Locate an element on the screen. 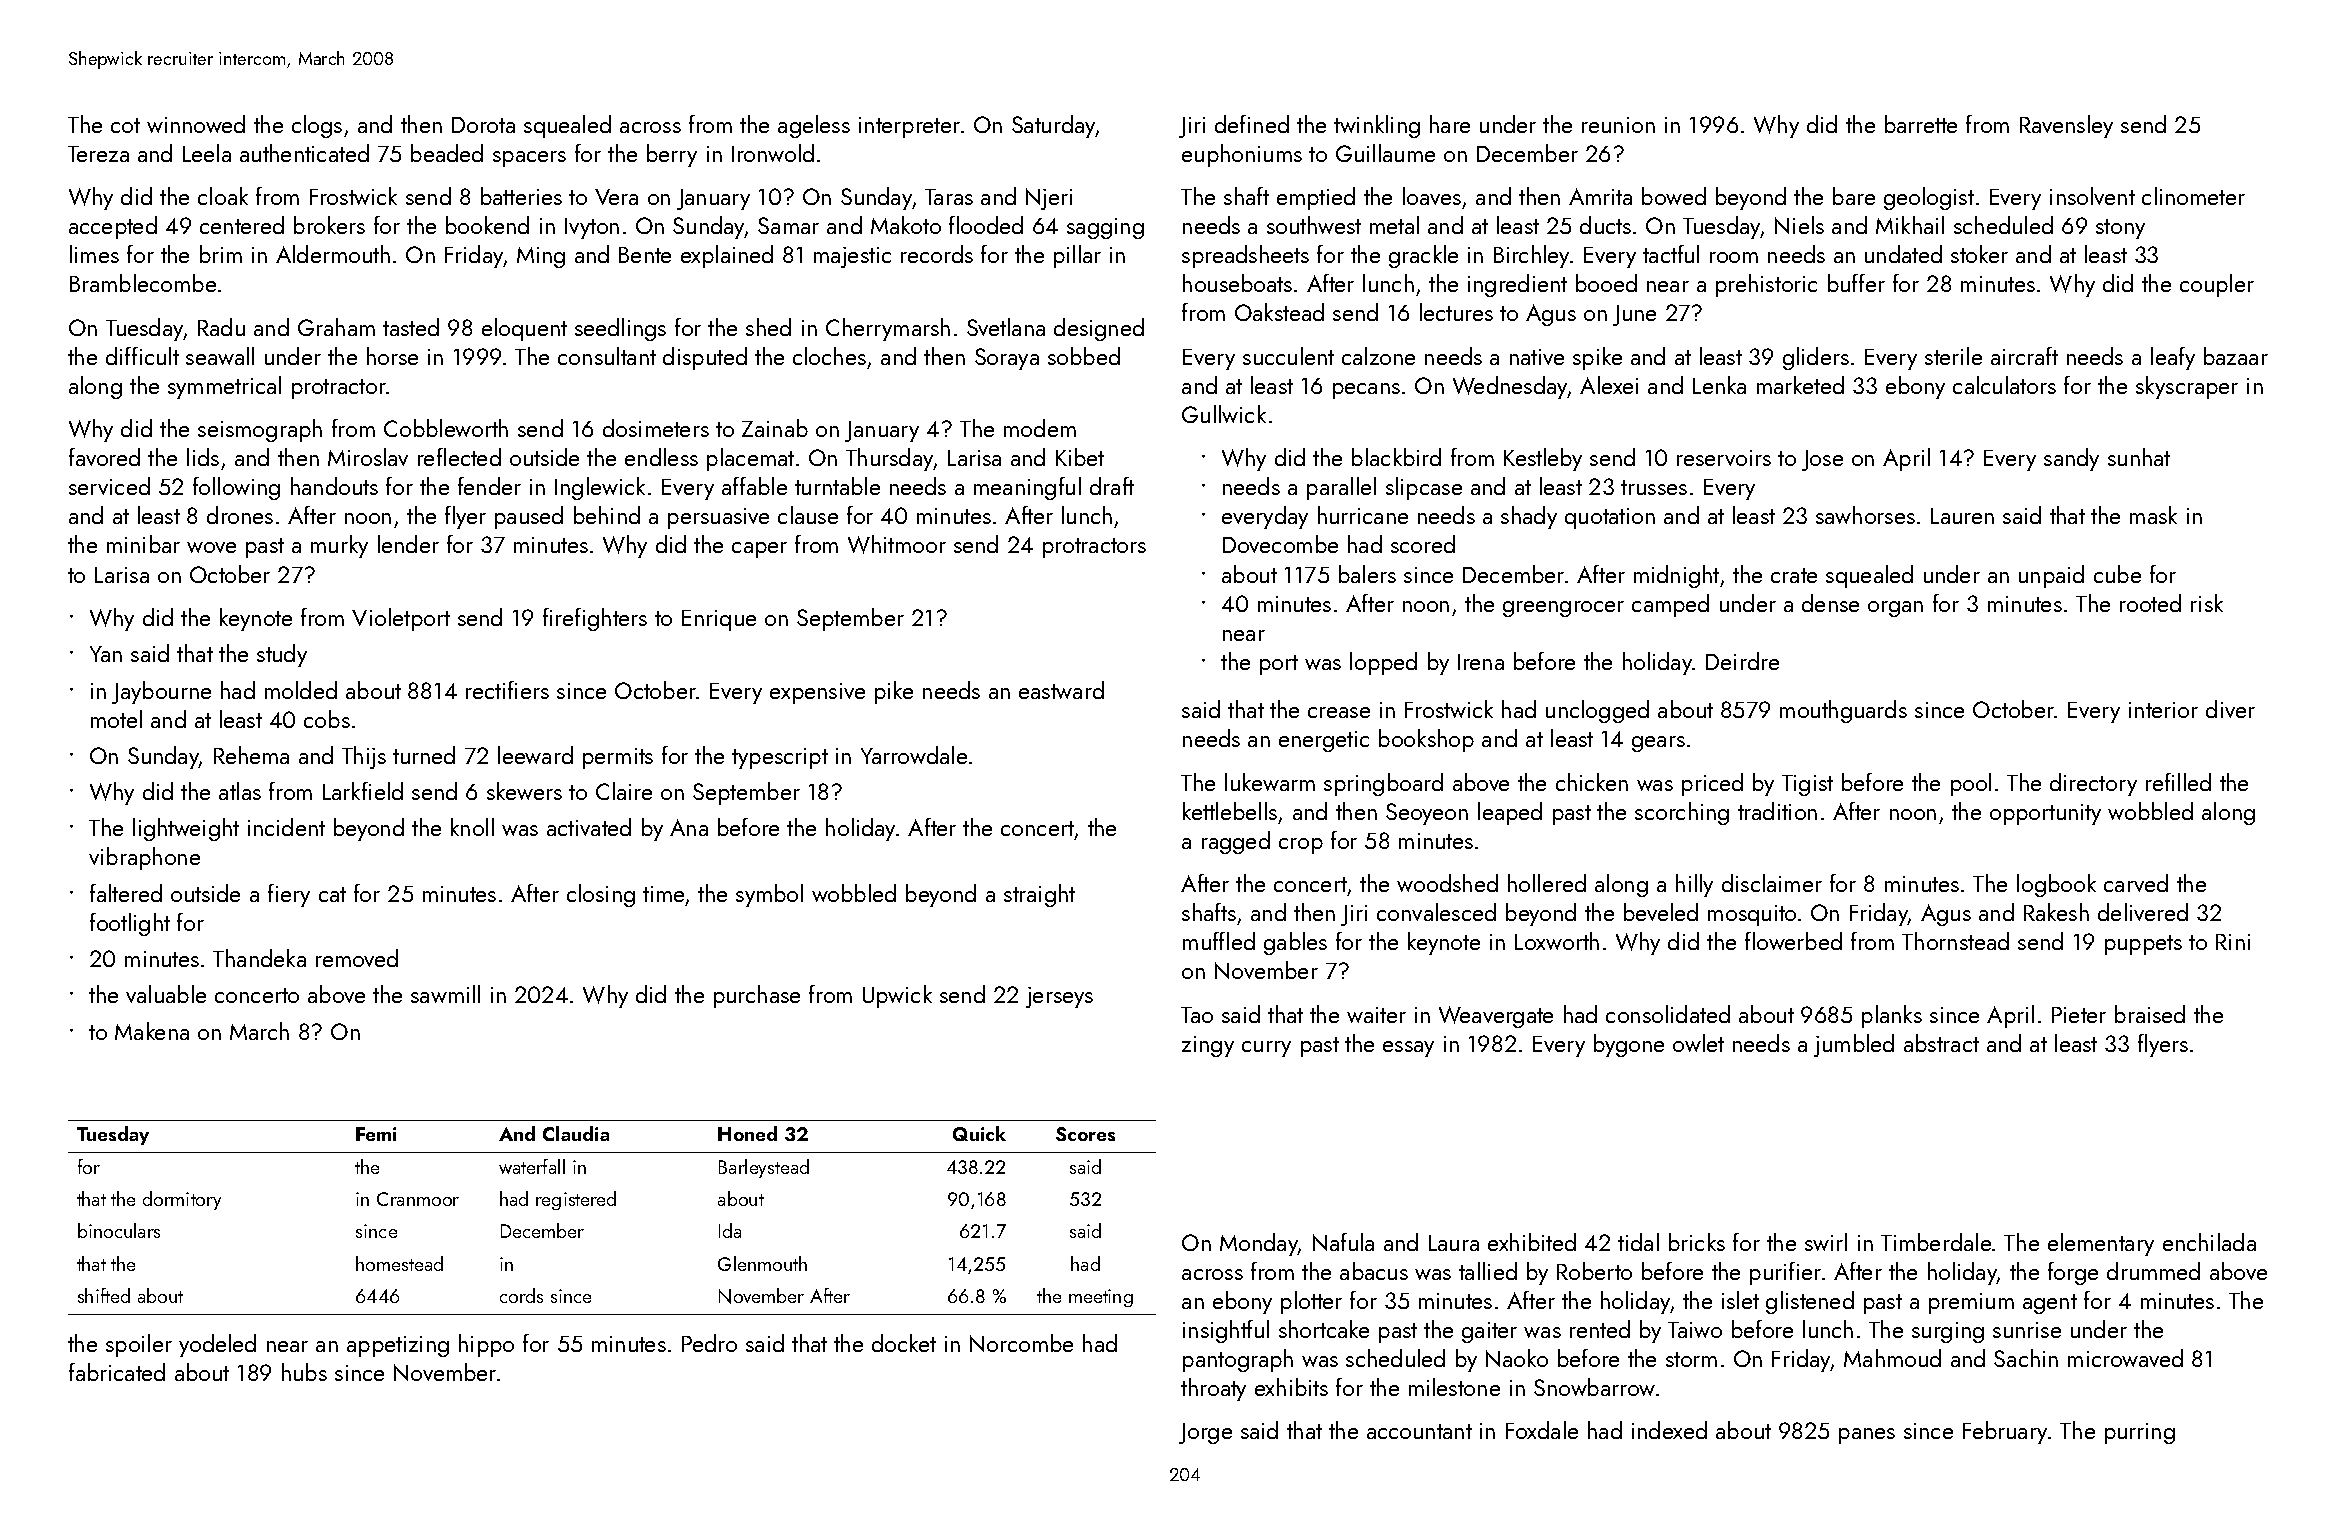 The image size is (2338, 1513). fabricated is located at coordinates (117, 1372).
